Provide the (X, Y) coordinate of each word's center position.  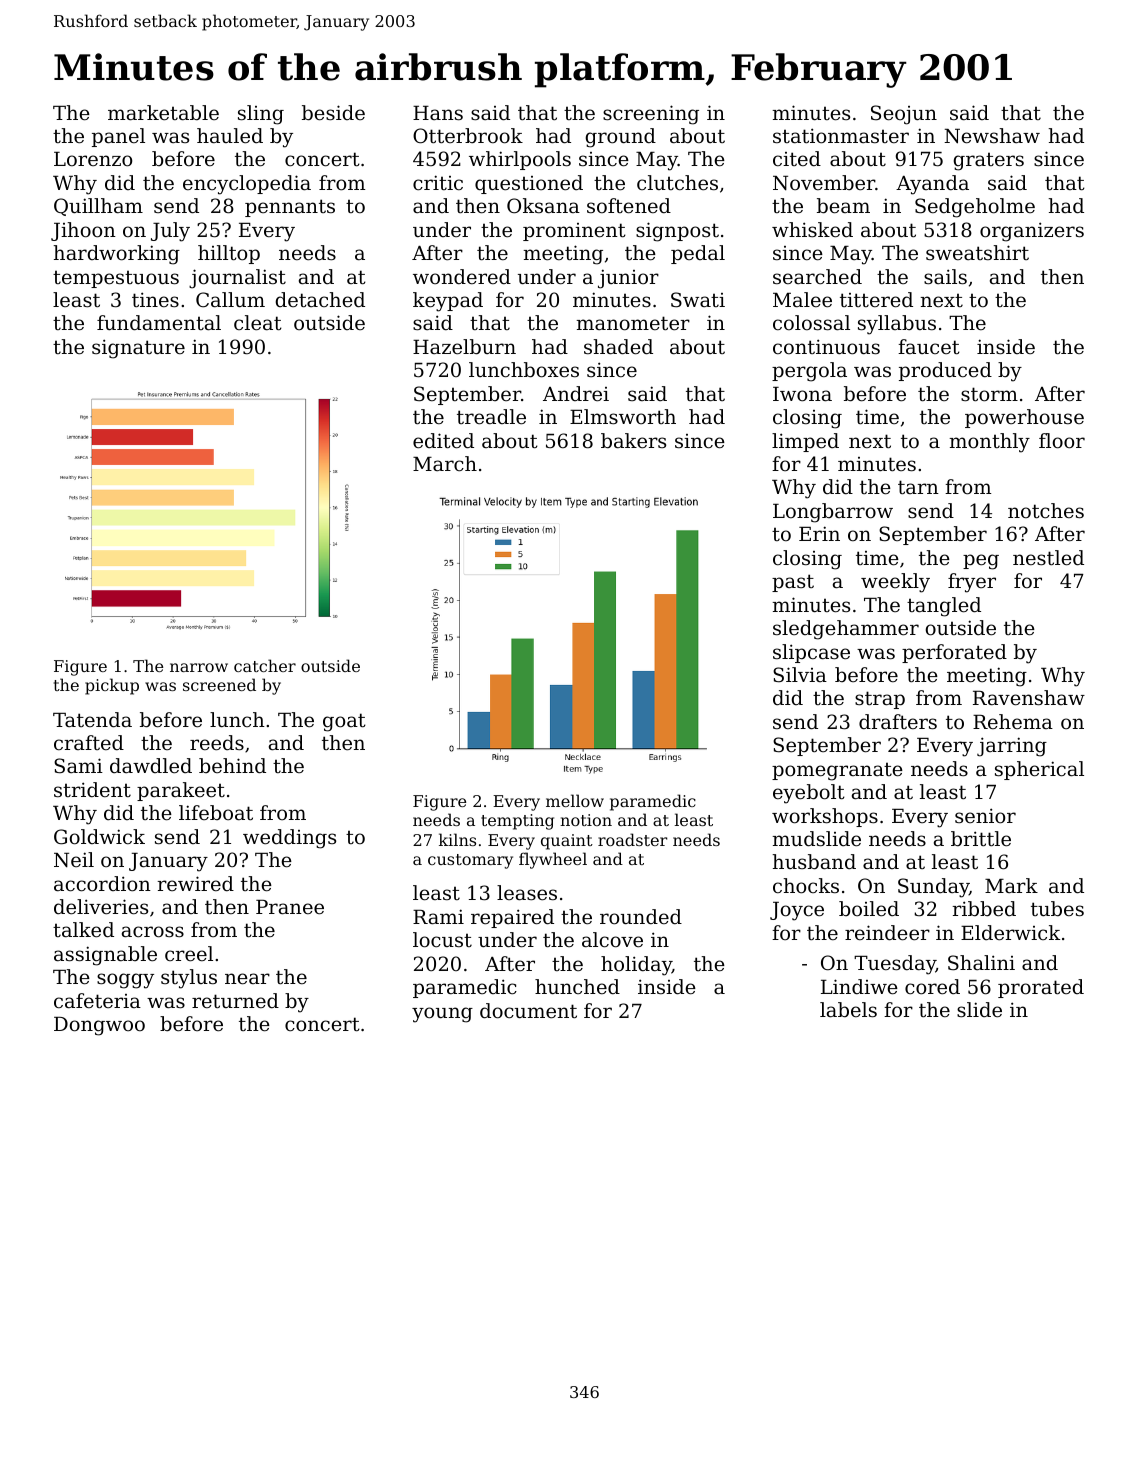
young (442, 1015)
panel (118, 137)
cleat (258, 323)
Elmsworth (623, 417)
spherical (1039, 770)
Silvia (800, 675)
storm (989, 394)
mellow (575, 800)
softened (629, 206)
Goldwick (99, 837)
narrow (199, 667)
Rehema (1013, 721)
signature (138, 349)
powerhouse (1024, 418)
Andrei (576, 394)
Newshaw (992, 136)
